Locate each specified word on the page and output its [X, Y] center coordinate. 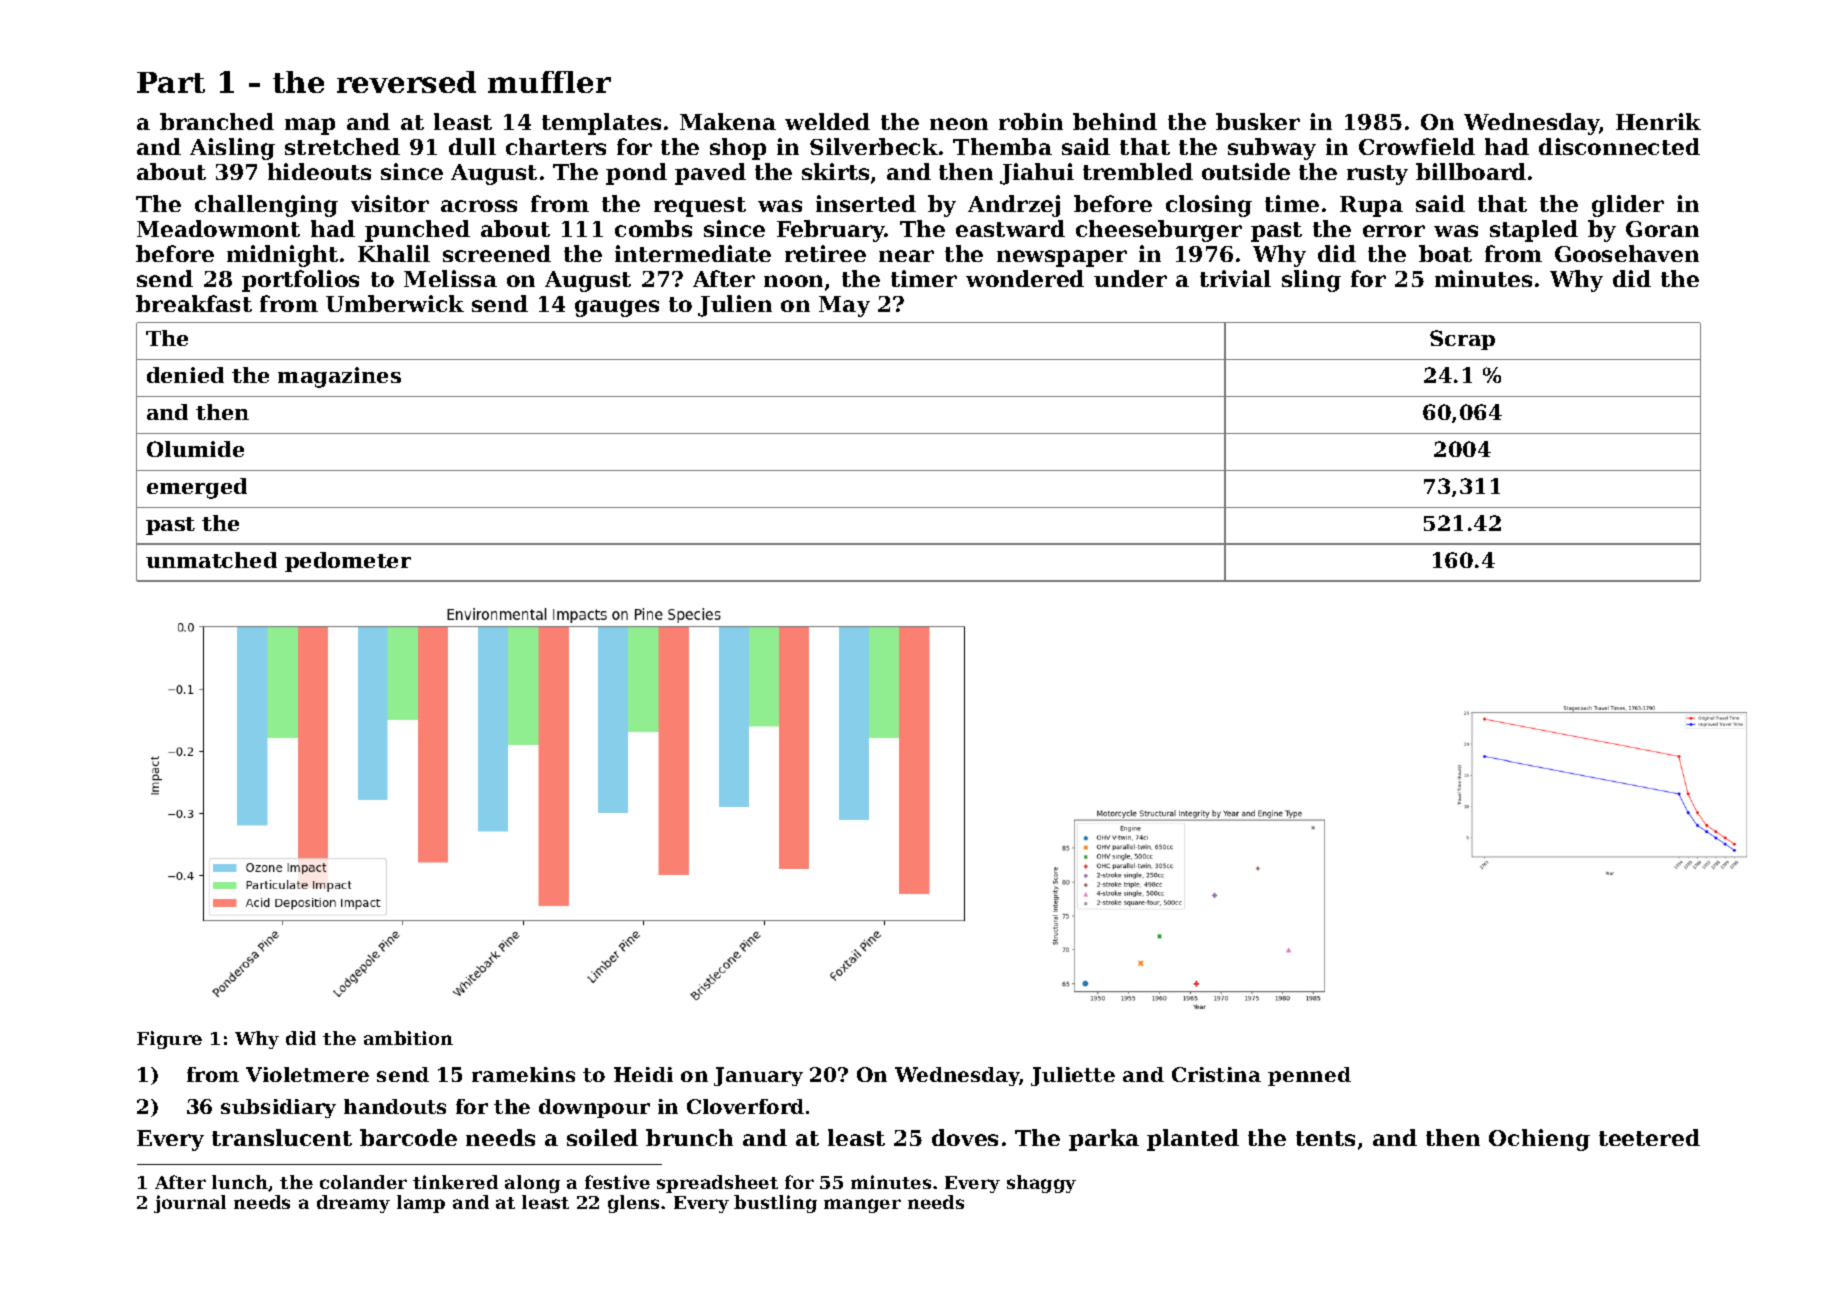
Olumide [195, 449]
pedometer [348, 562]
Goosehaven [1627, 253]
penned [1309, 1076]
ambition [408, 1038]
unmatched [211, 560]
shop [738, 149]
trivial [1235, 278]
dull [472, 146]
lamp [421, 1204]
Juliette [1073, 1076]
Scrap [1462, 340]
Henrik [1658, 121]
